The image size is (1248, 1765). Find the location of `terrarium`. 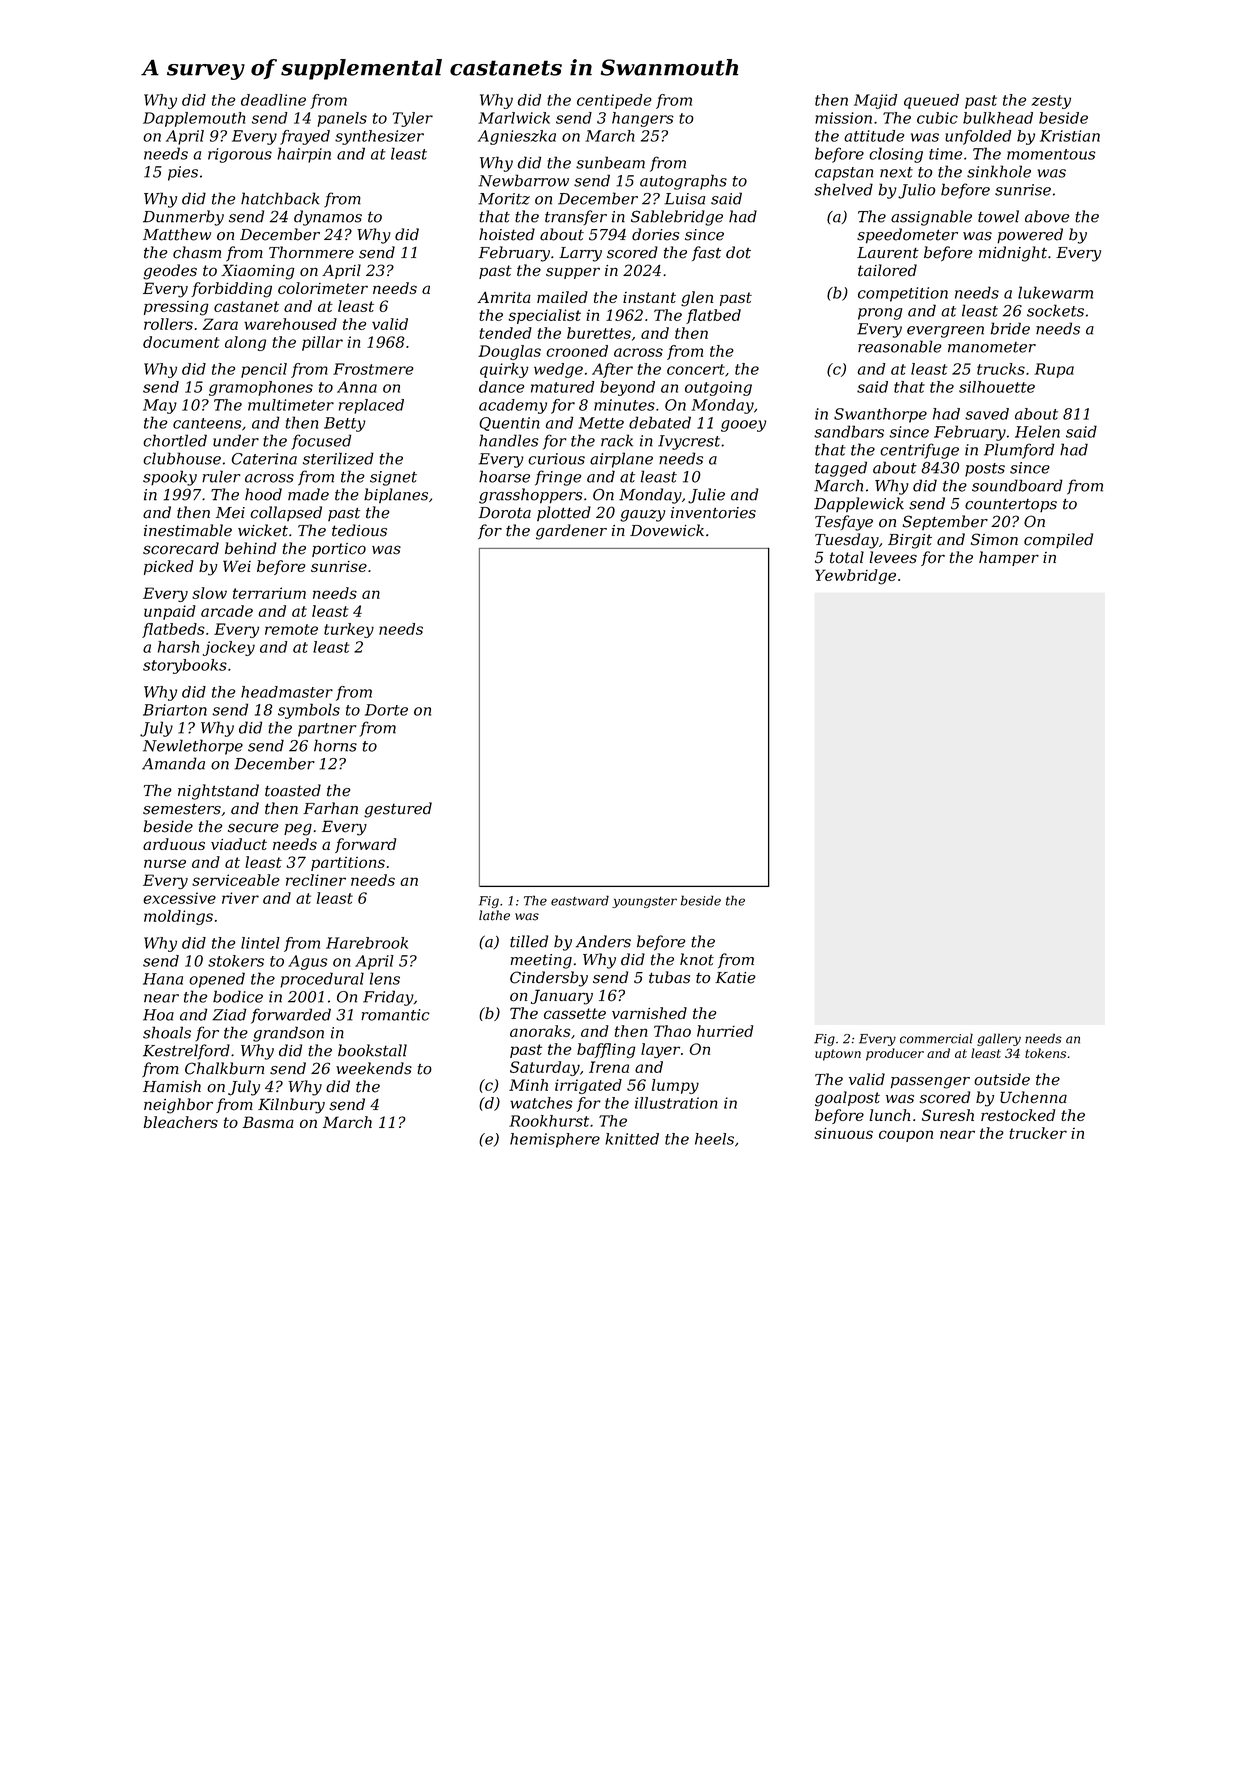

terrarium is located at coordinates (269, 593).
